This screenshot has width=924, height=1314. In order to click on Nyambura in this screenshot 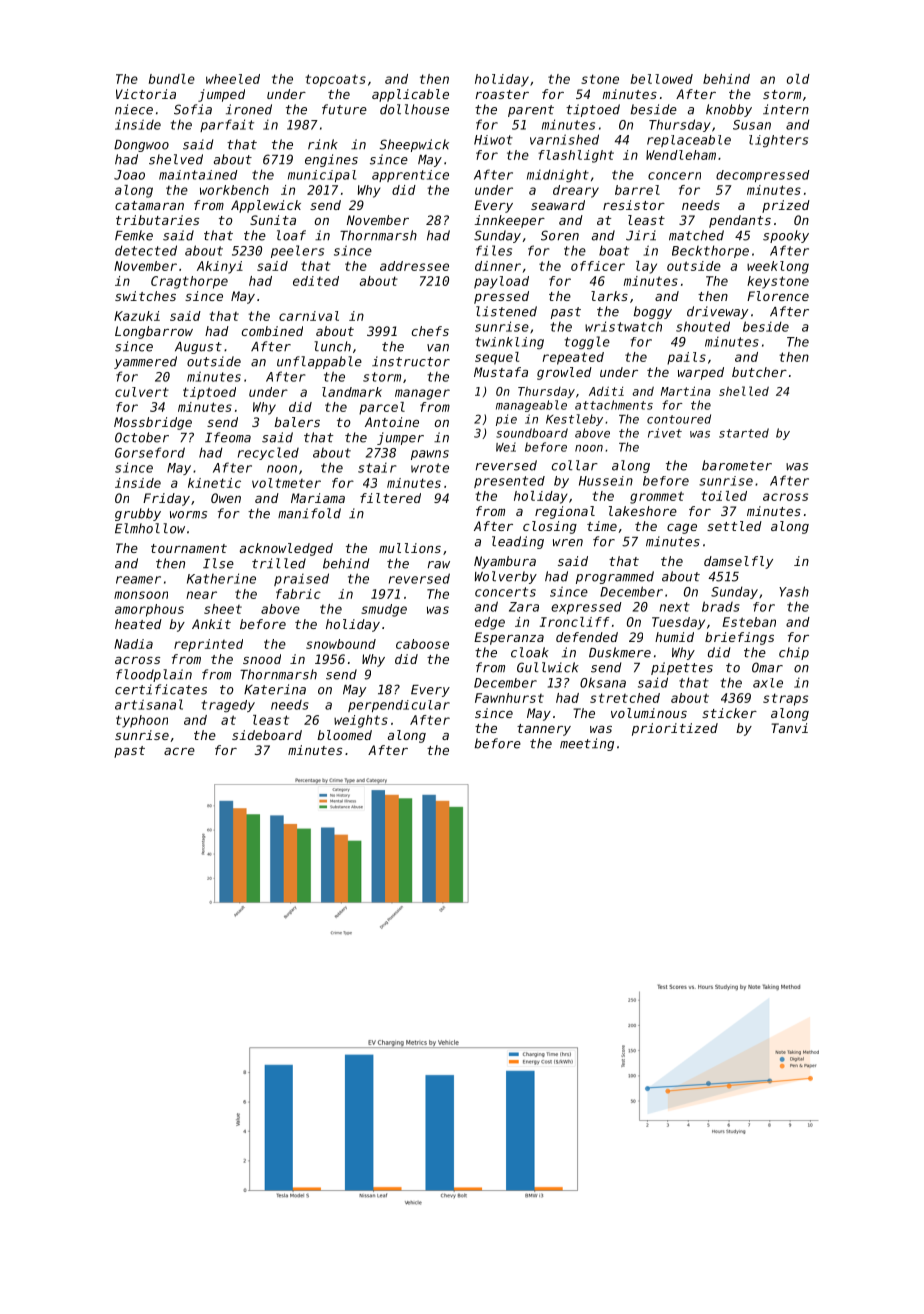, I will do `click(505, 562)`.
